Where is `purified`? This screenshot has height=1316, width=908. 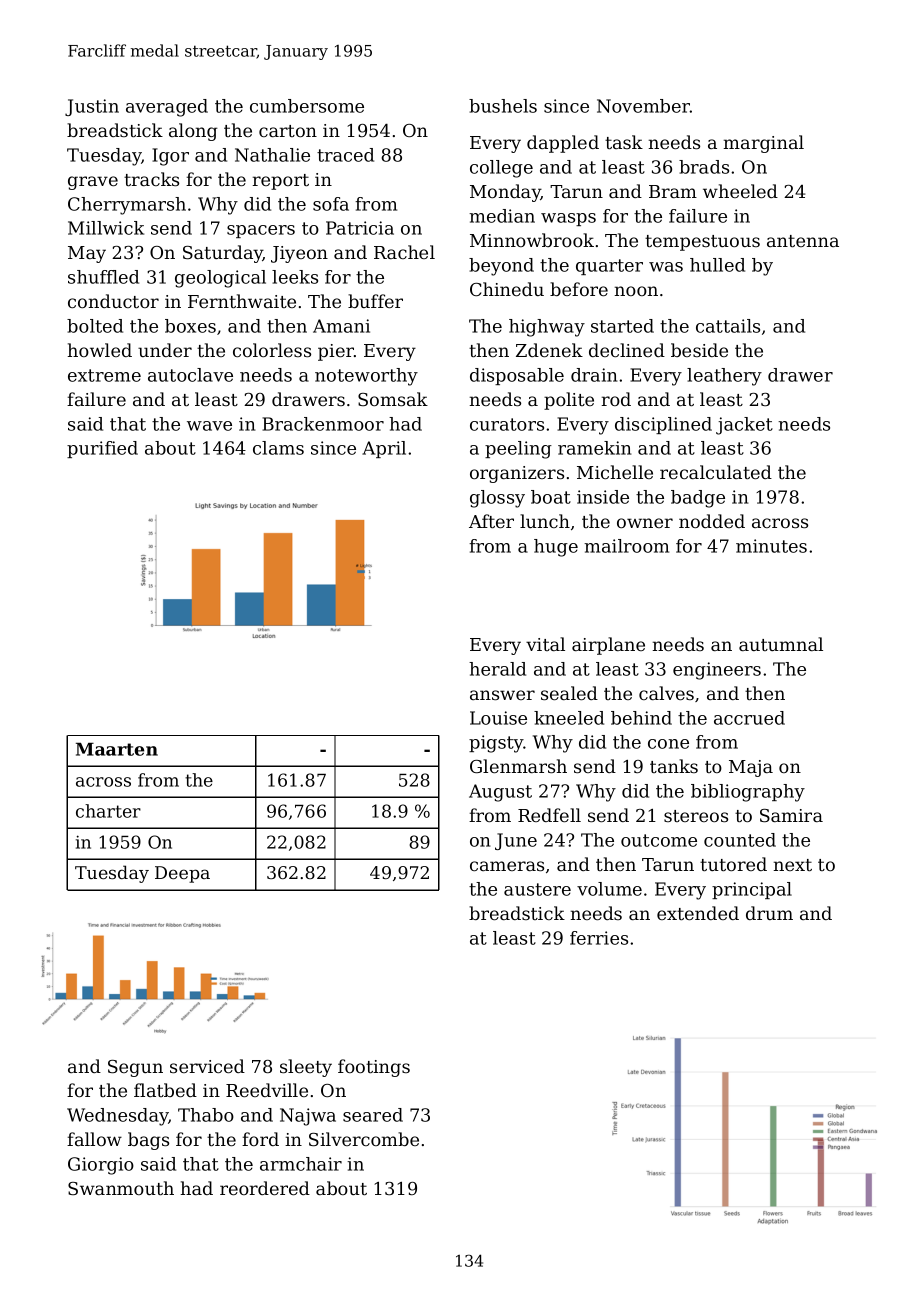 purified is located at coordinates (102, 449).
